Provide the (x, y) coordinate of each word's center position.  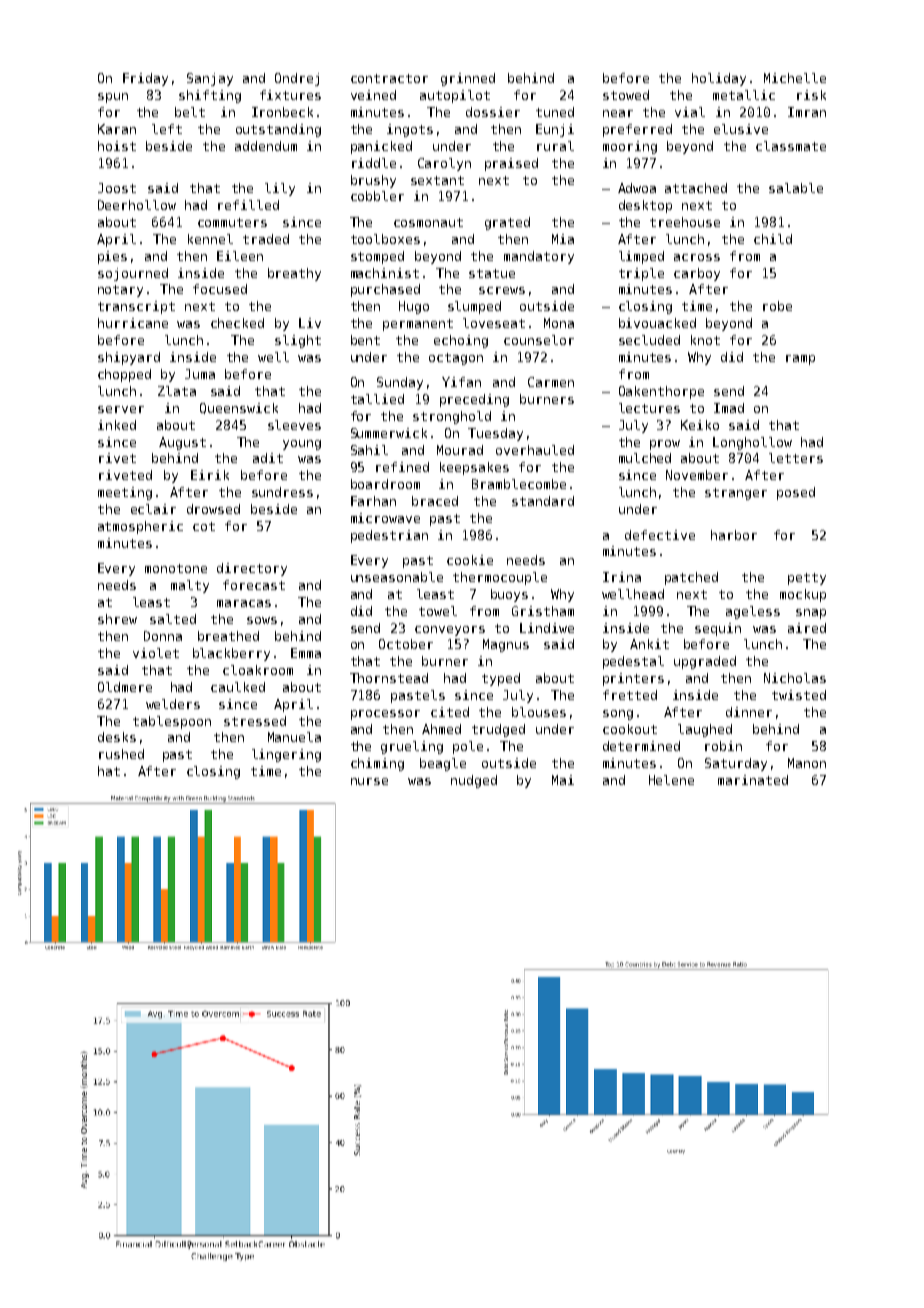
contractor (389, 78)
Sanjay (210, 79)
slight (298, 341)
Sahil (369, 450)
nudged (474, 781)
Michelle (795, 78)
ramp (800, 360)
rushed (121, 754)
